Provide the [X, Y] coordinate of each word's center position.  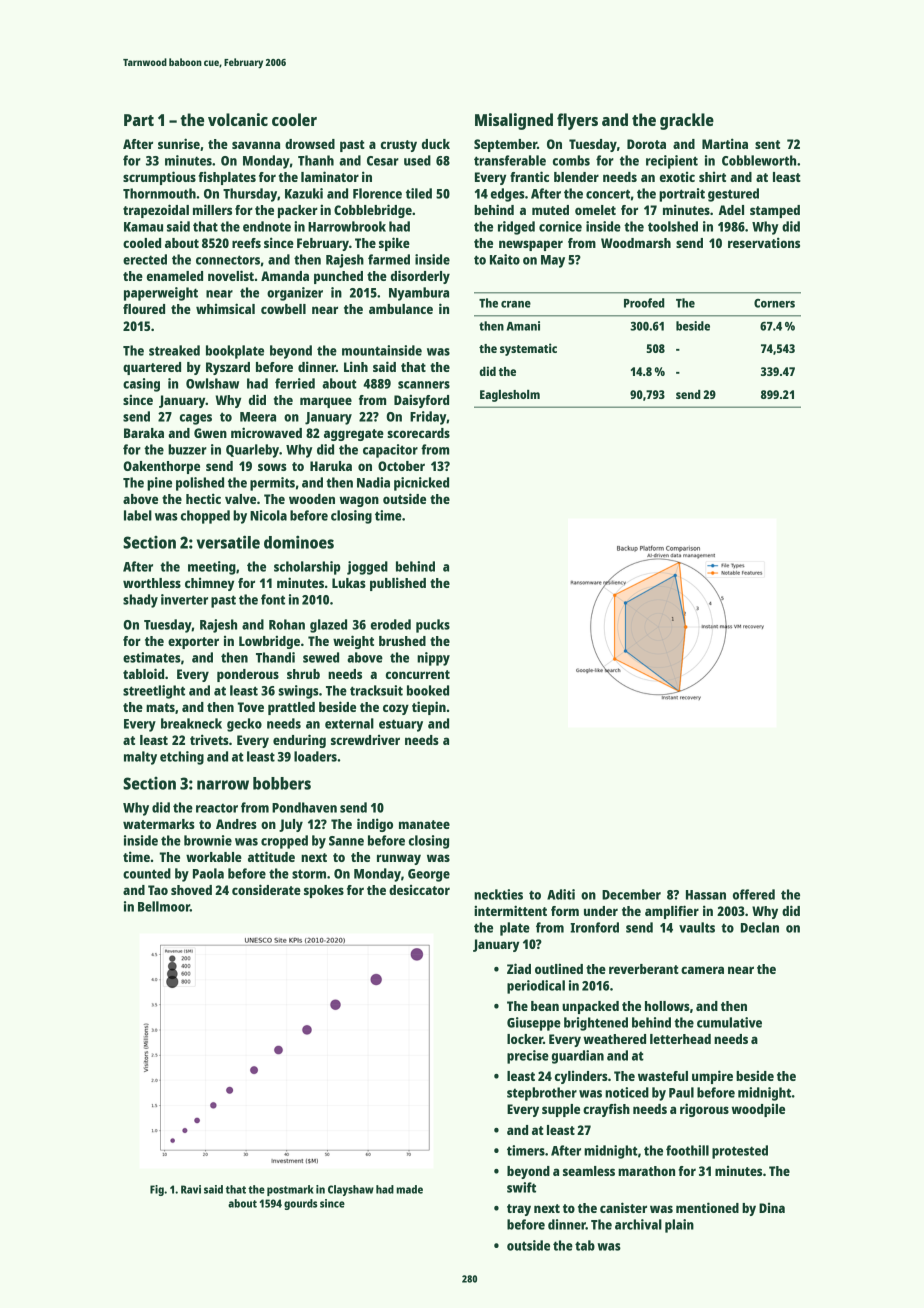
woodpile [758, 1110]
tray [519, 1210]
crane [516, 304]
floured [144, 309]
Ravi [191, 1189]
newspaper [531, 245]
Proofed [644, 303]
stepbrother [542, 1094]
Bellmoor [164, 906]
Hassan [706, 895]
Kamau [143, 227]
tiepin [429, 708]
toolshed [673, 226]
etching [182, 758]
